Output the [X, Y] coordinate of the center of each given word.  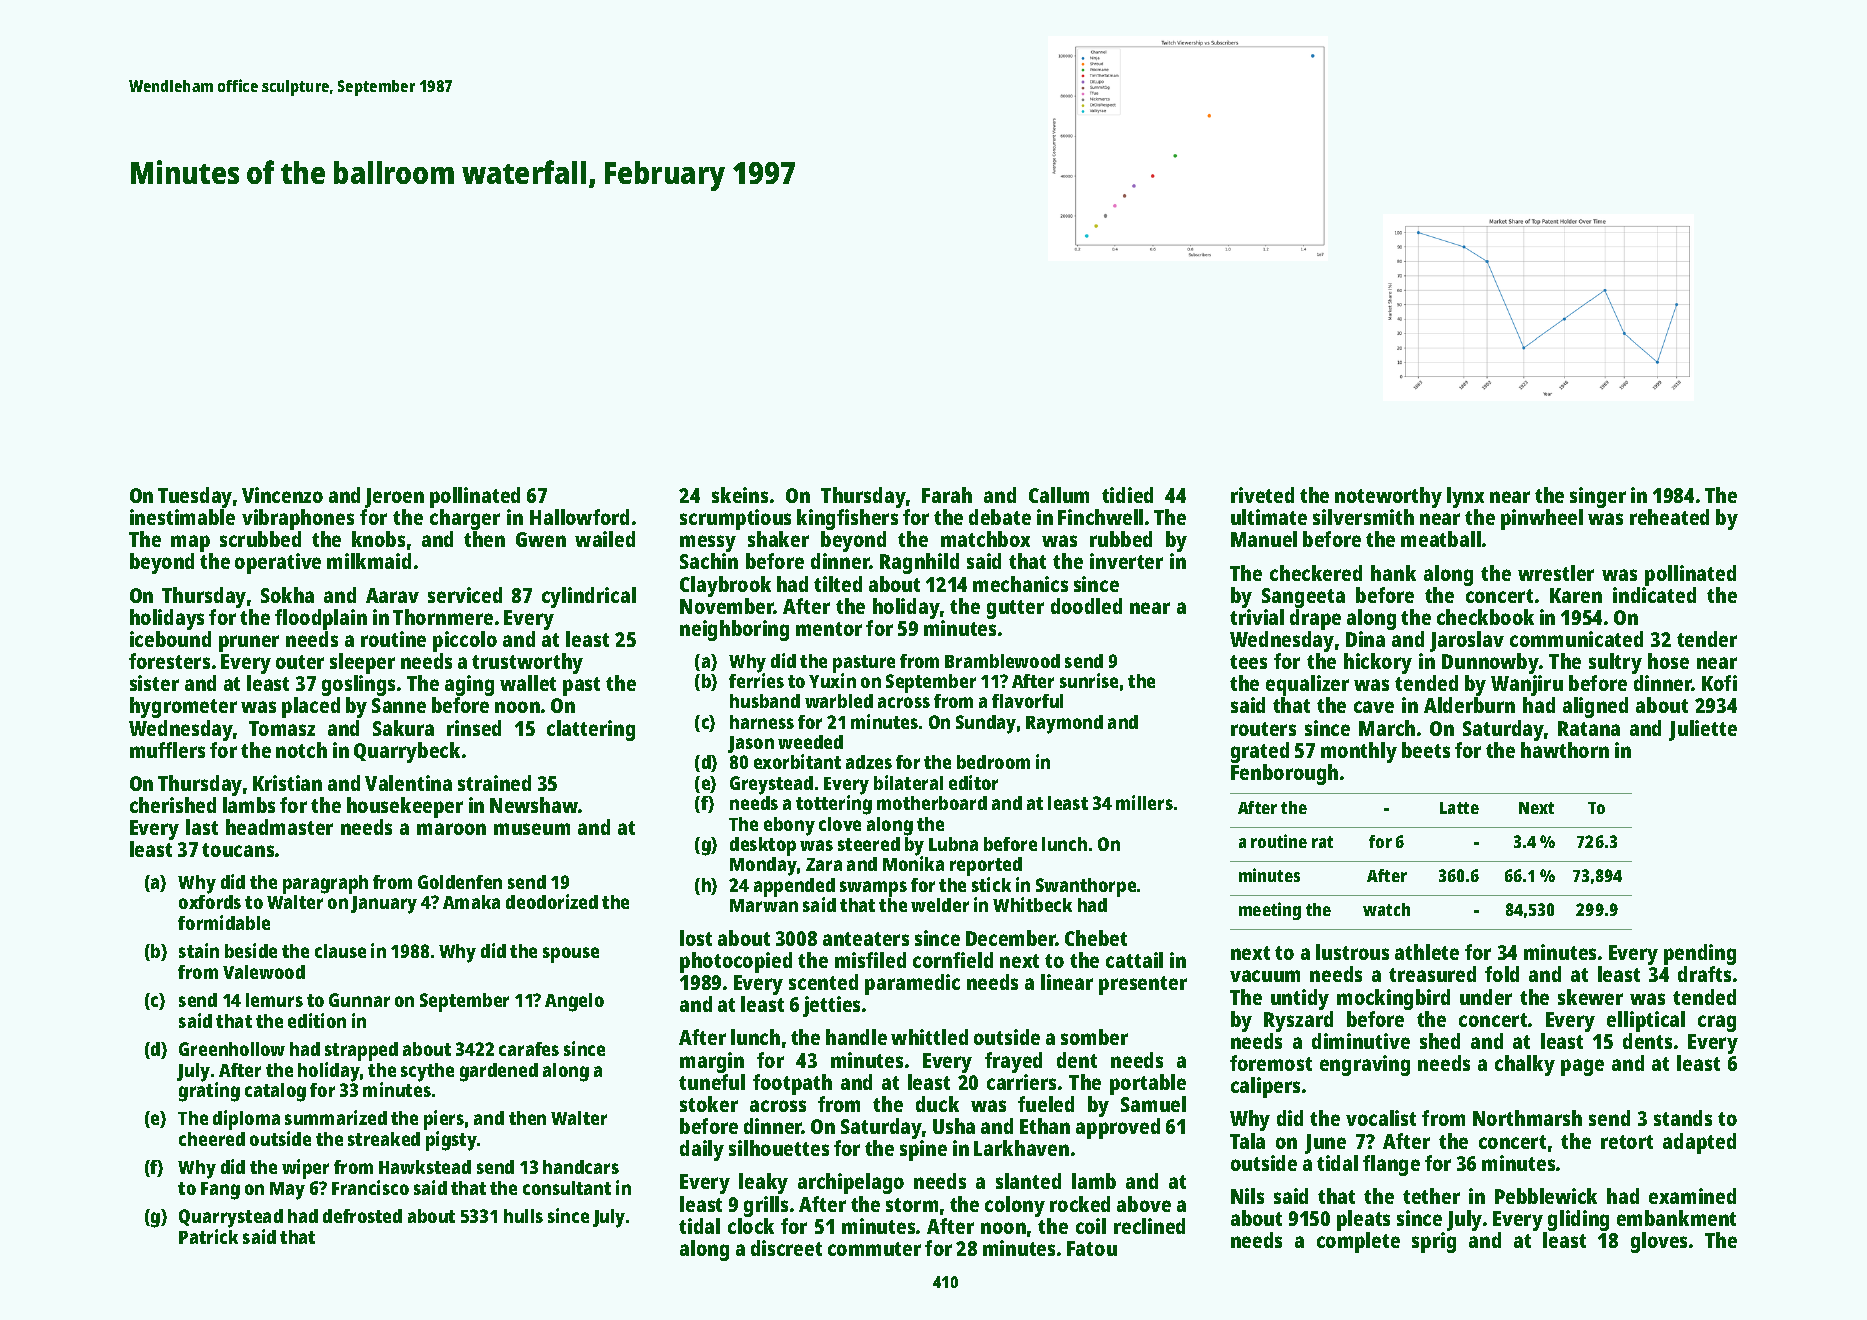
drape [1315, 619]
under [1486, 997]
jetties [831, 1006]
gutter [1015, 609]
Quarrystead [231, 1218]
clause [340, 951]
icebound [170, 639]
